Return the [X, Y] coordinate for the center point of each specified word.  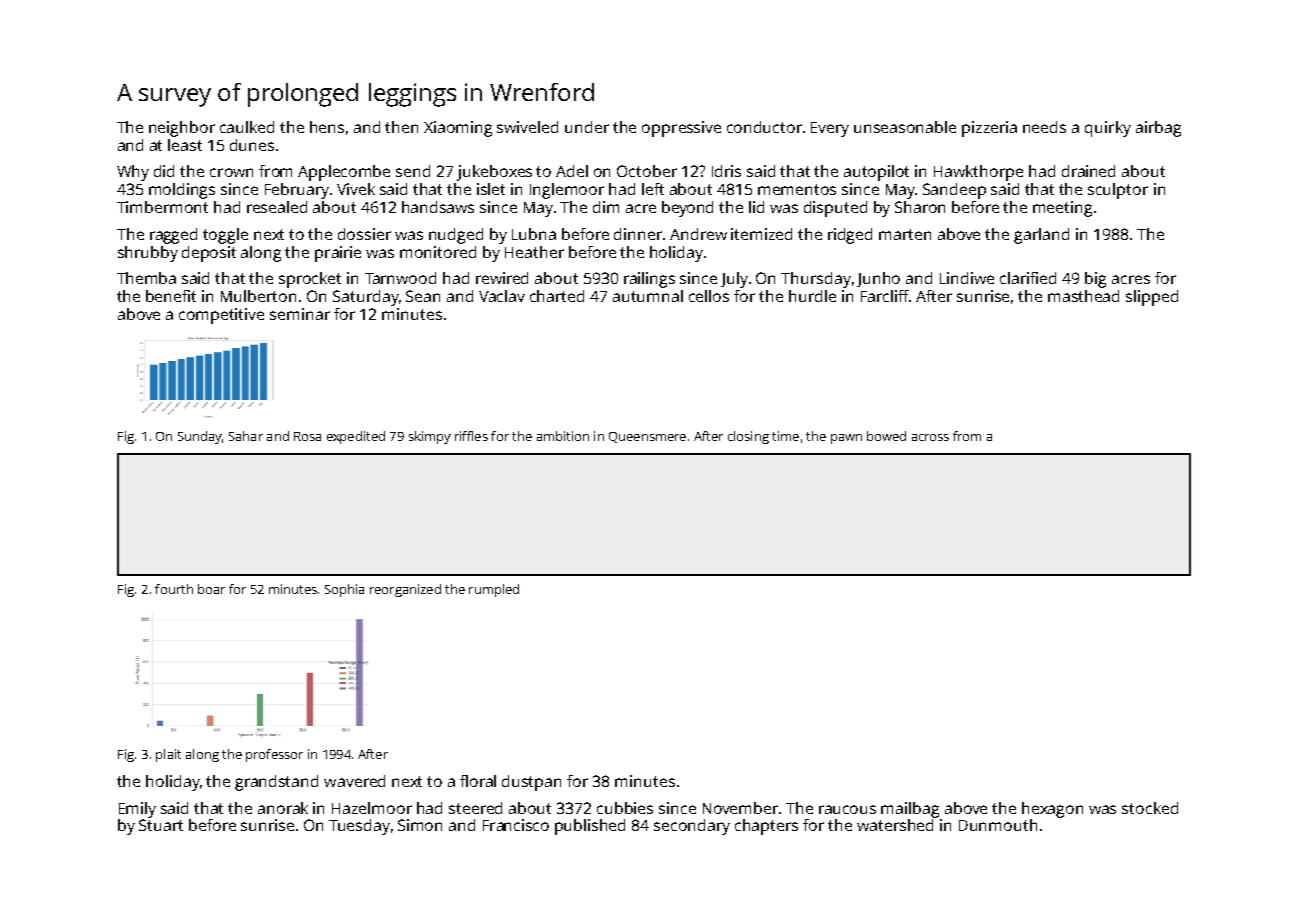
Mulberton [258, 296]
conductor [764, 127]
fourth [174, 589]
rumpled [494, 590]
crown [231, 172]
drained [1088, 171]
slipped [1152, 298]
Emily [137, 810]
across [930, 437]
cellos [709, 296]
